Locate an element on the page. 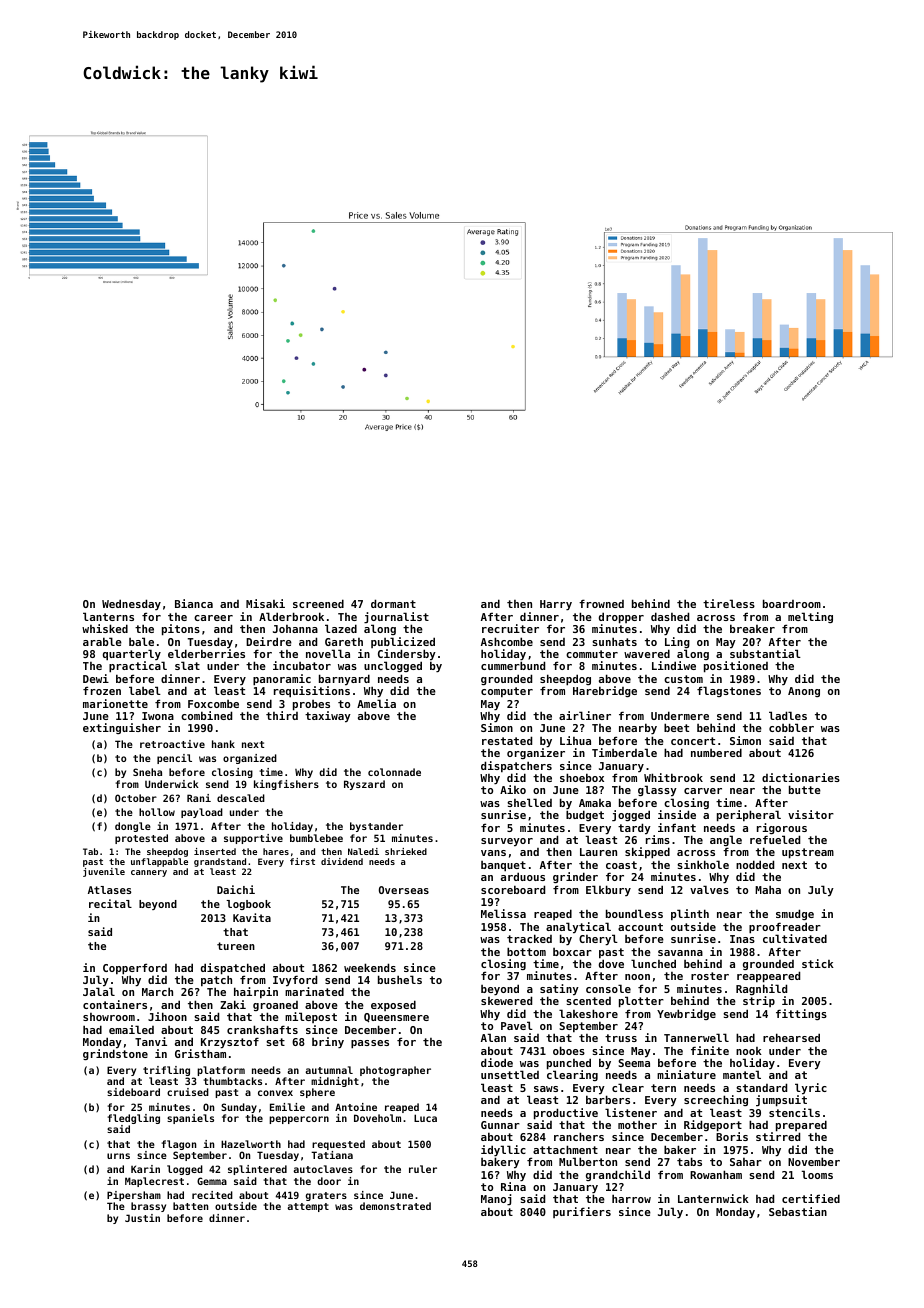 This image has height=1308, width=924. restated is located at coordinates (507, 740).
